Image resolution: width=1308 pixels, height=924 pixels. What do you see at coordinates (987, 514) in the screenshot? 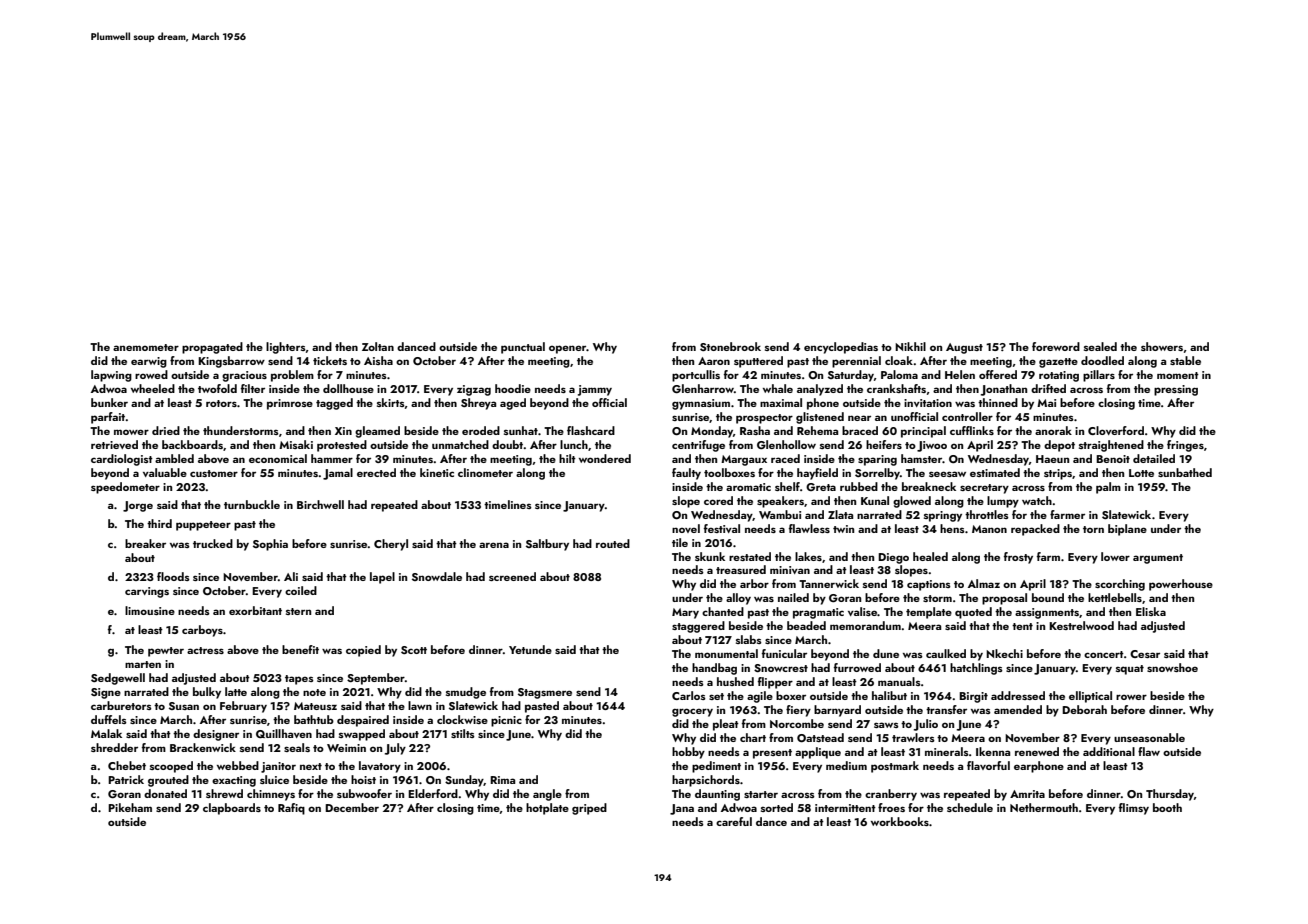
I see `throttles` at bounding box center [987, 514].
